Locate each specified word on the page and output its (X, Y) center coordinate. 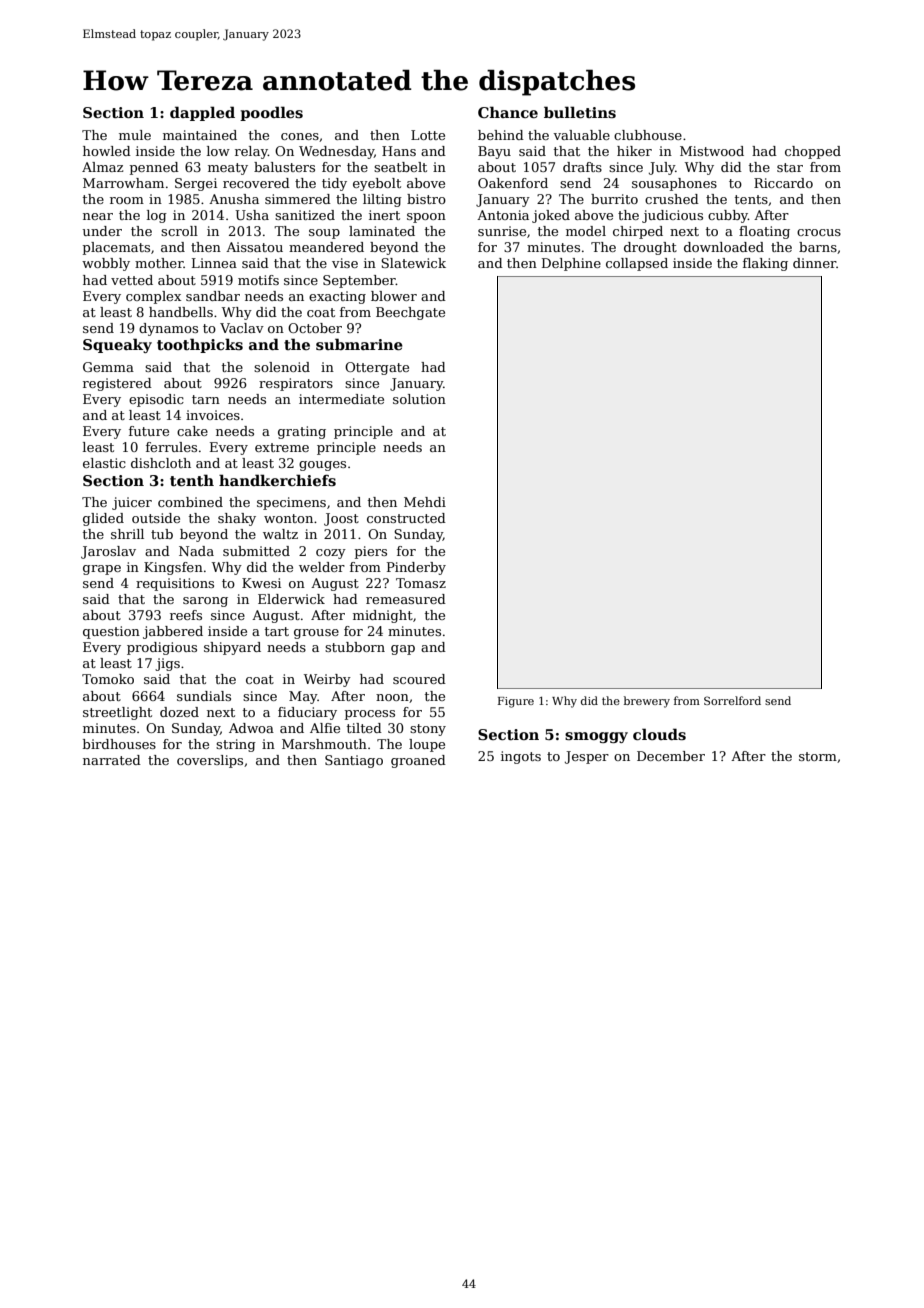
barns (818, 247)
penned (154, 168)
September (359, 281)
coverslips (210, 761)
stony (428, 730)
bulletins (580, 112)
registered (117, 384)
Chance (508, 112)
